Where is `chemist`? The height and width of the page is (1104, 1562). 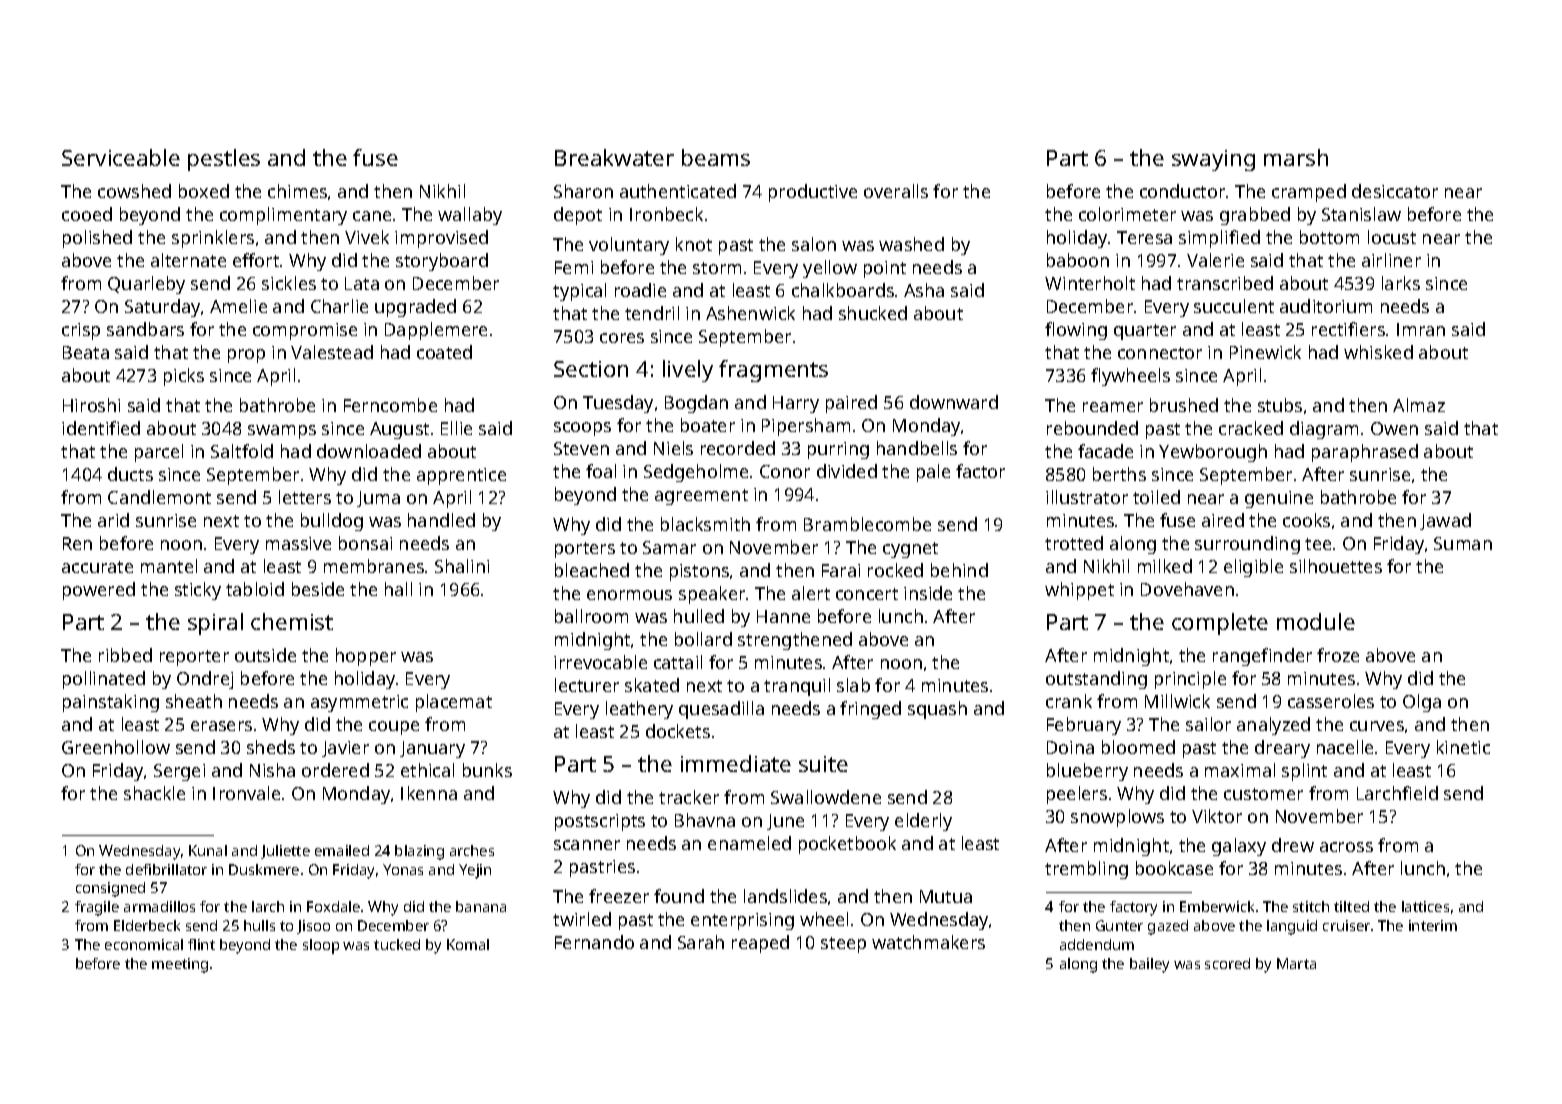 chemist is located at coordinates (292, 621).
